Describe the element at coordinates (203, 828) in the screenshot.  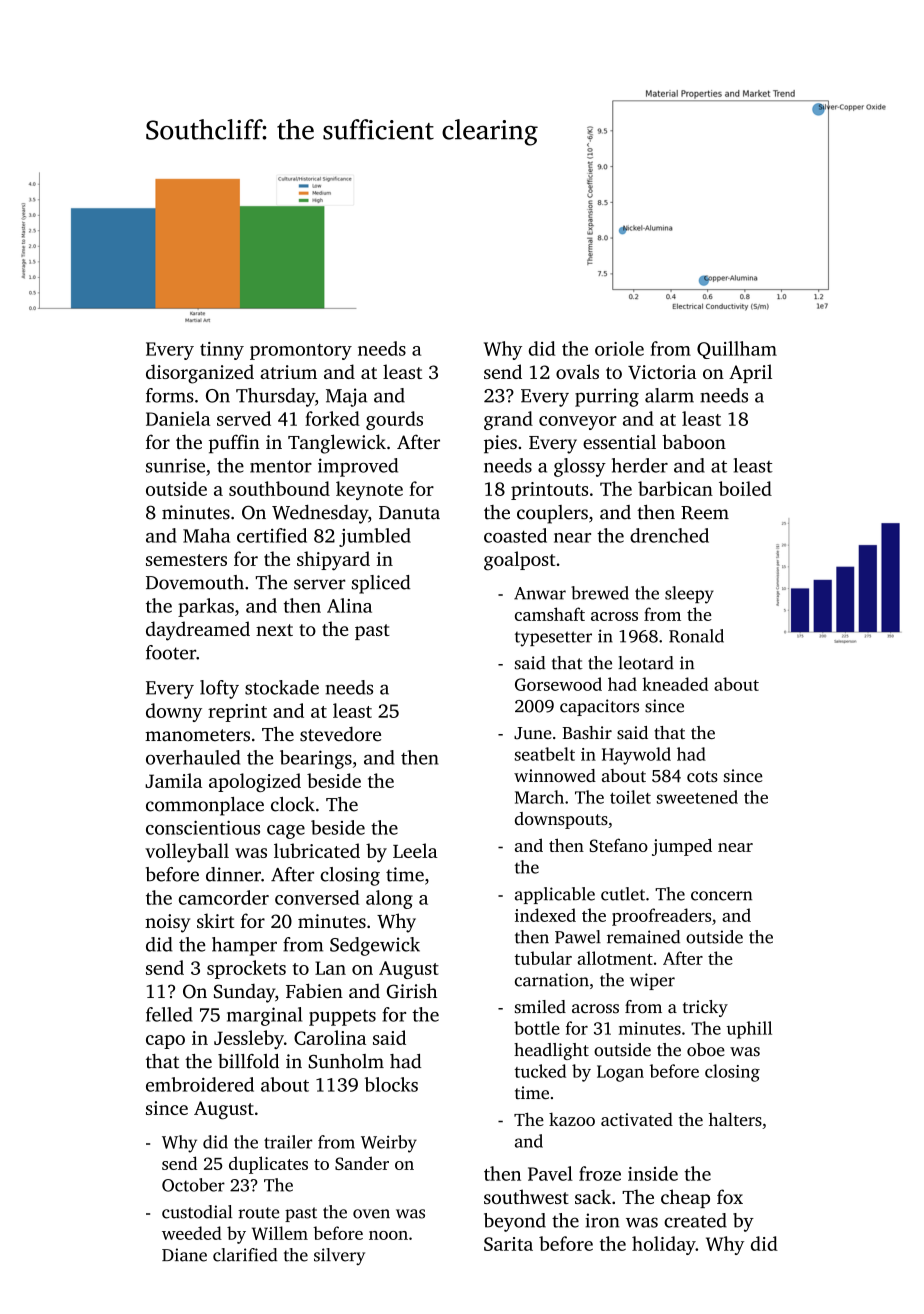
I see `conscientious` at that location.
